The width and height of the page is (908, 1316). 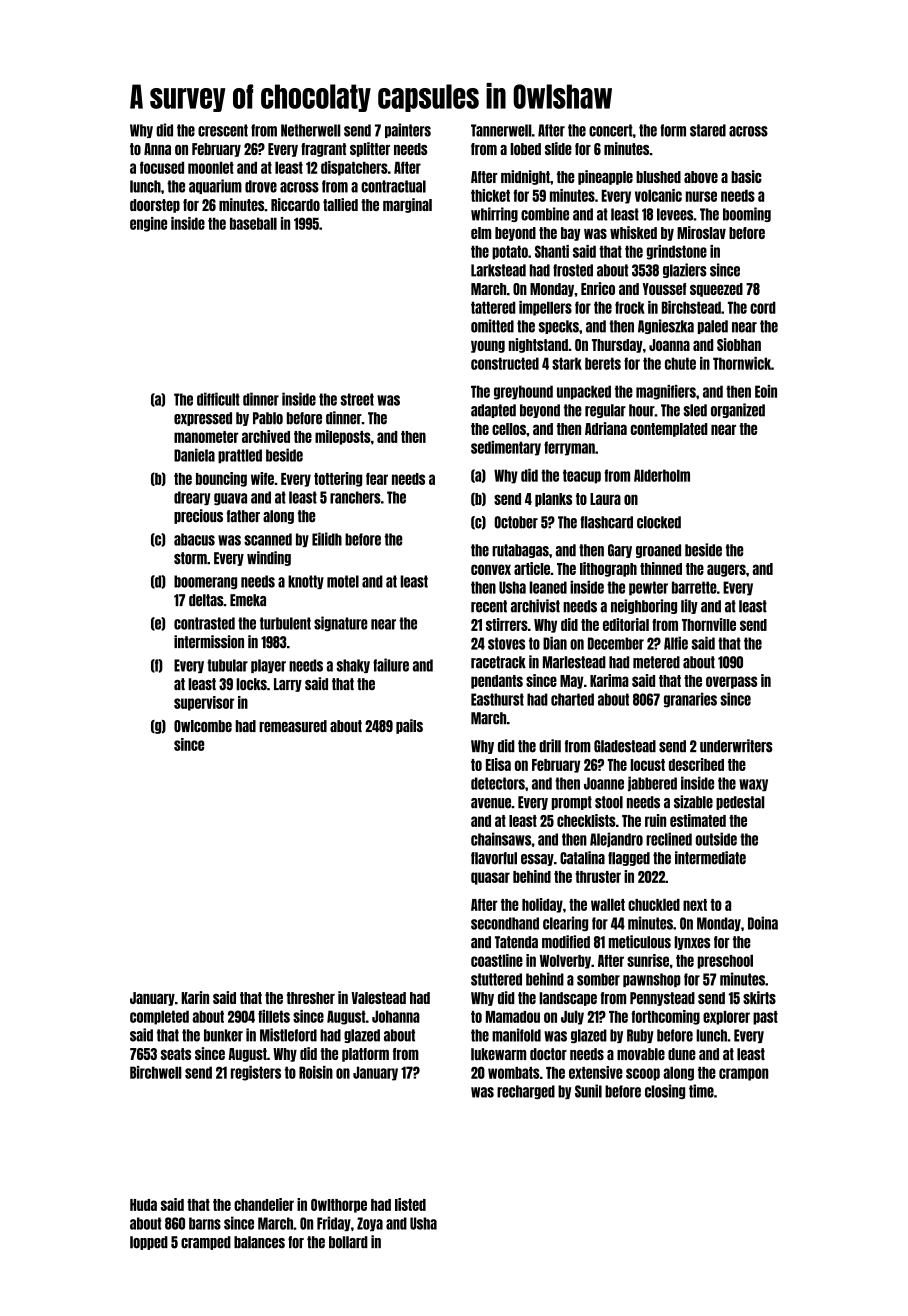 What do you see at coordinates (259, 1242) in the page?
I see `balances` at bounding box center [259, 1242].
